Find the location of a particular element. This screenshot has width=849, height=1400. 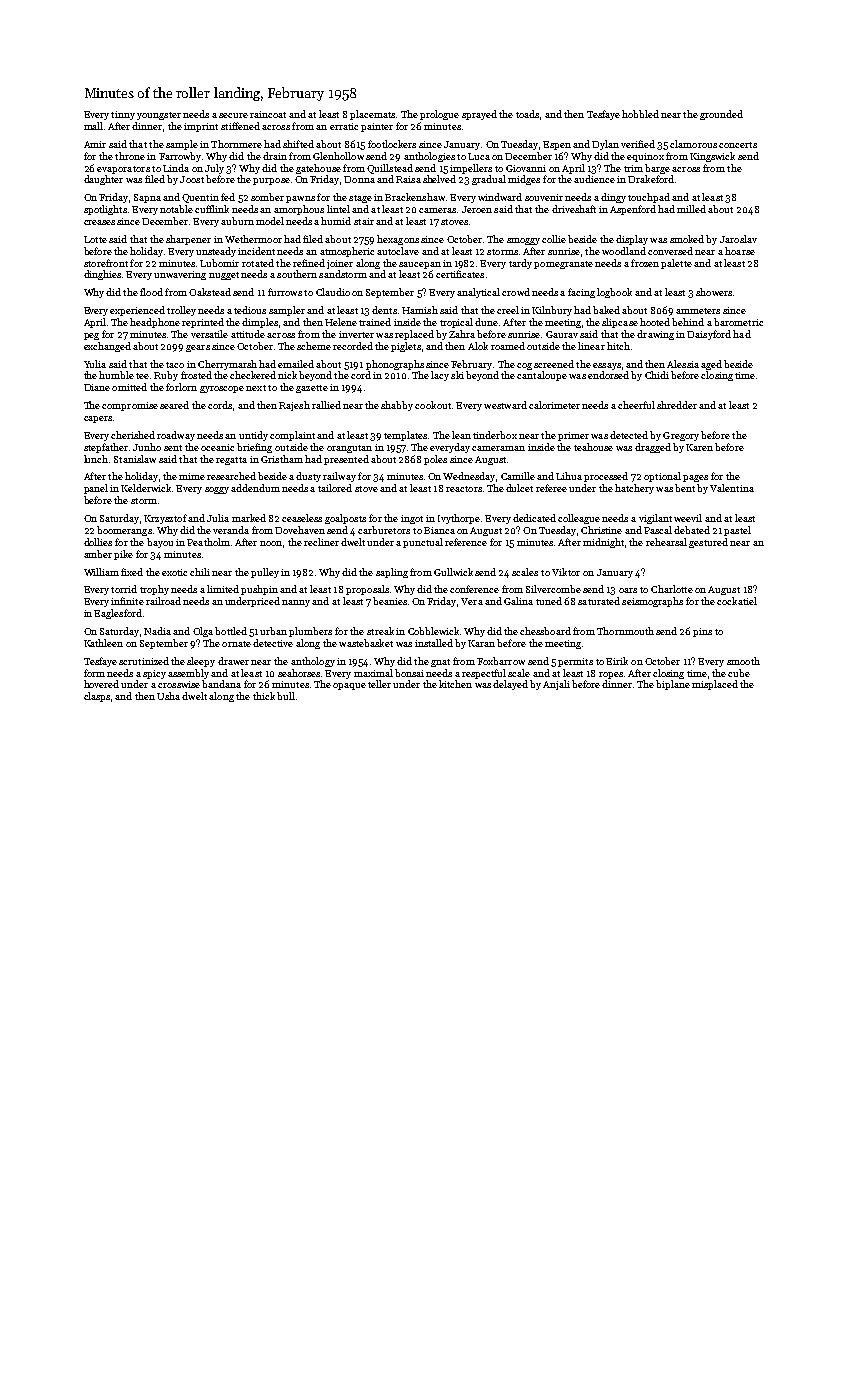

grounded is located at coordinates (721, 115).
